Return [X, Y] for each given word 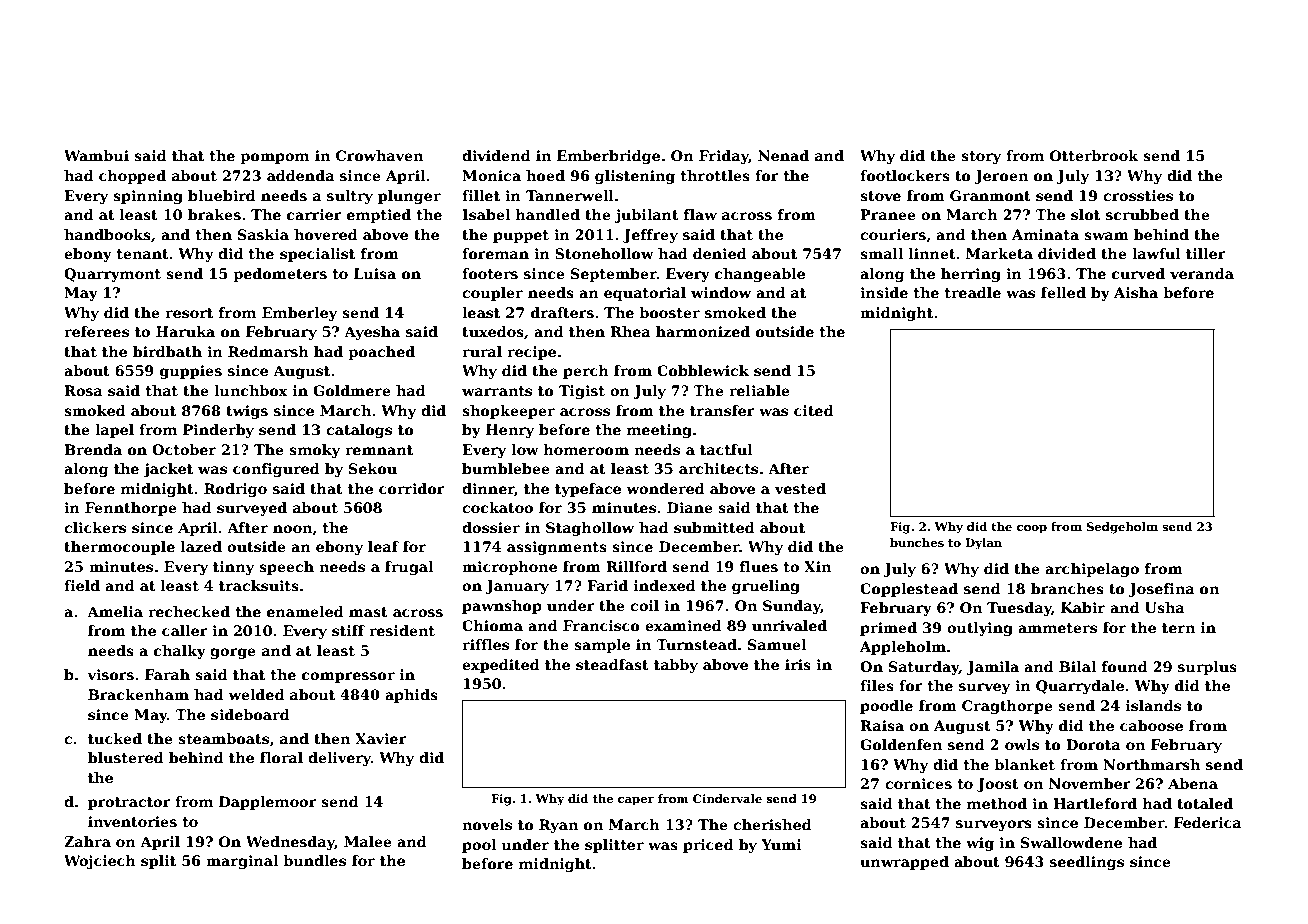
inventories [132, 821]
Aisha [1136, 292]
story [981, 157]
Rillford [636, 566]
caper [636, 801]
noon [293, 530]
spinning [148, 197]
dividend [496, 155]
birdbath [167, 351]
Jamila [993, 668]
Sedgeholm [1122, 528]
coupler [492, 294]
